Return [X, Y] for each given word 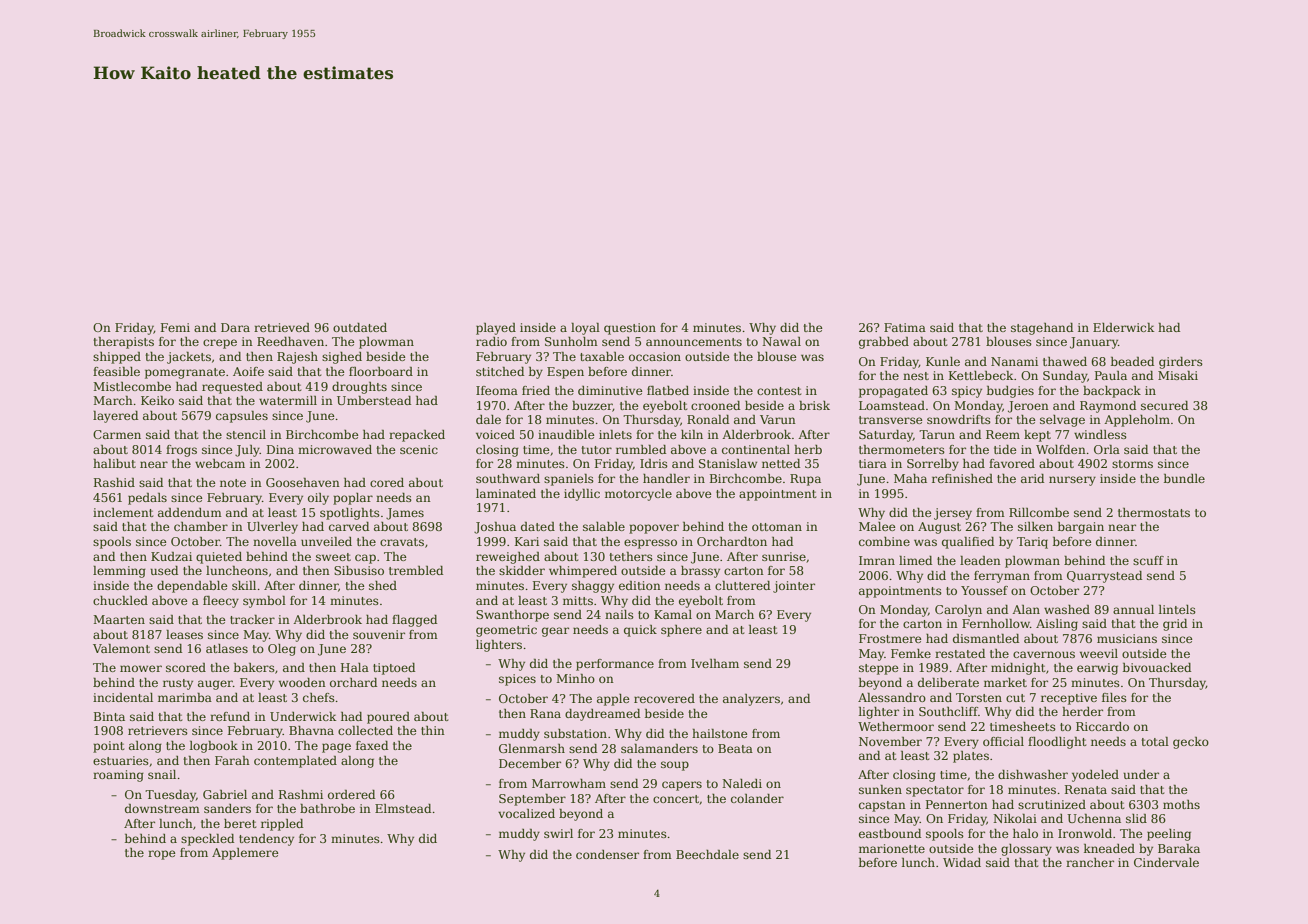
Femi [175, 327]
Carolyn [958, 611]
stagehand [1042, 329]
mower [141, 668]
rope [162, 855]
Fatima [905, 327]
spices [517, 680]
